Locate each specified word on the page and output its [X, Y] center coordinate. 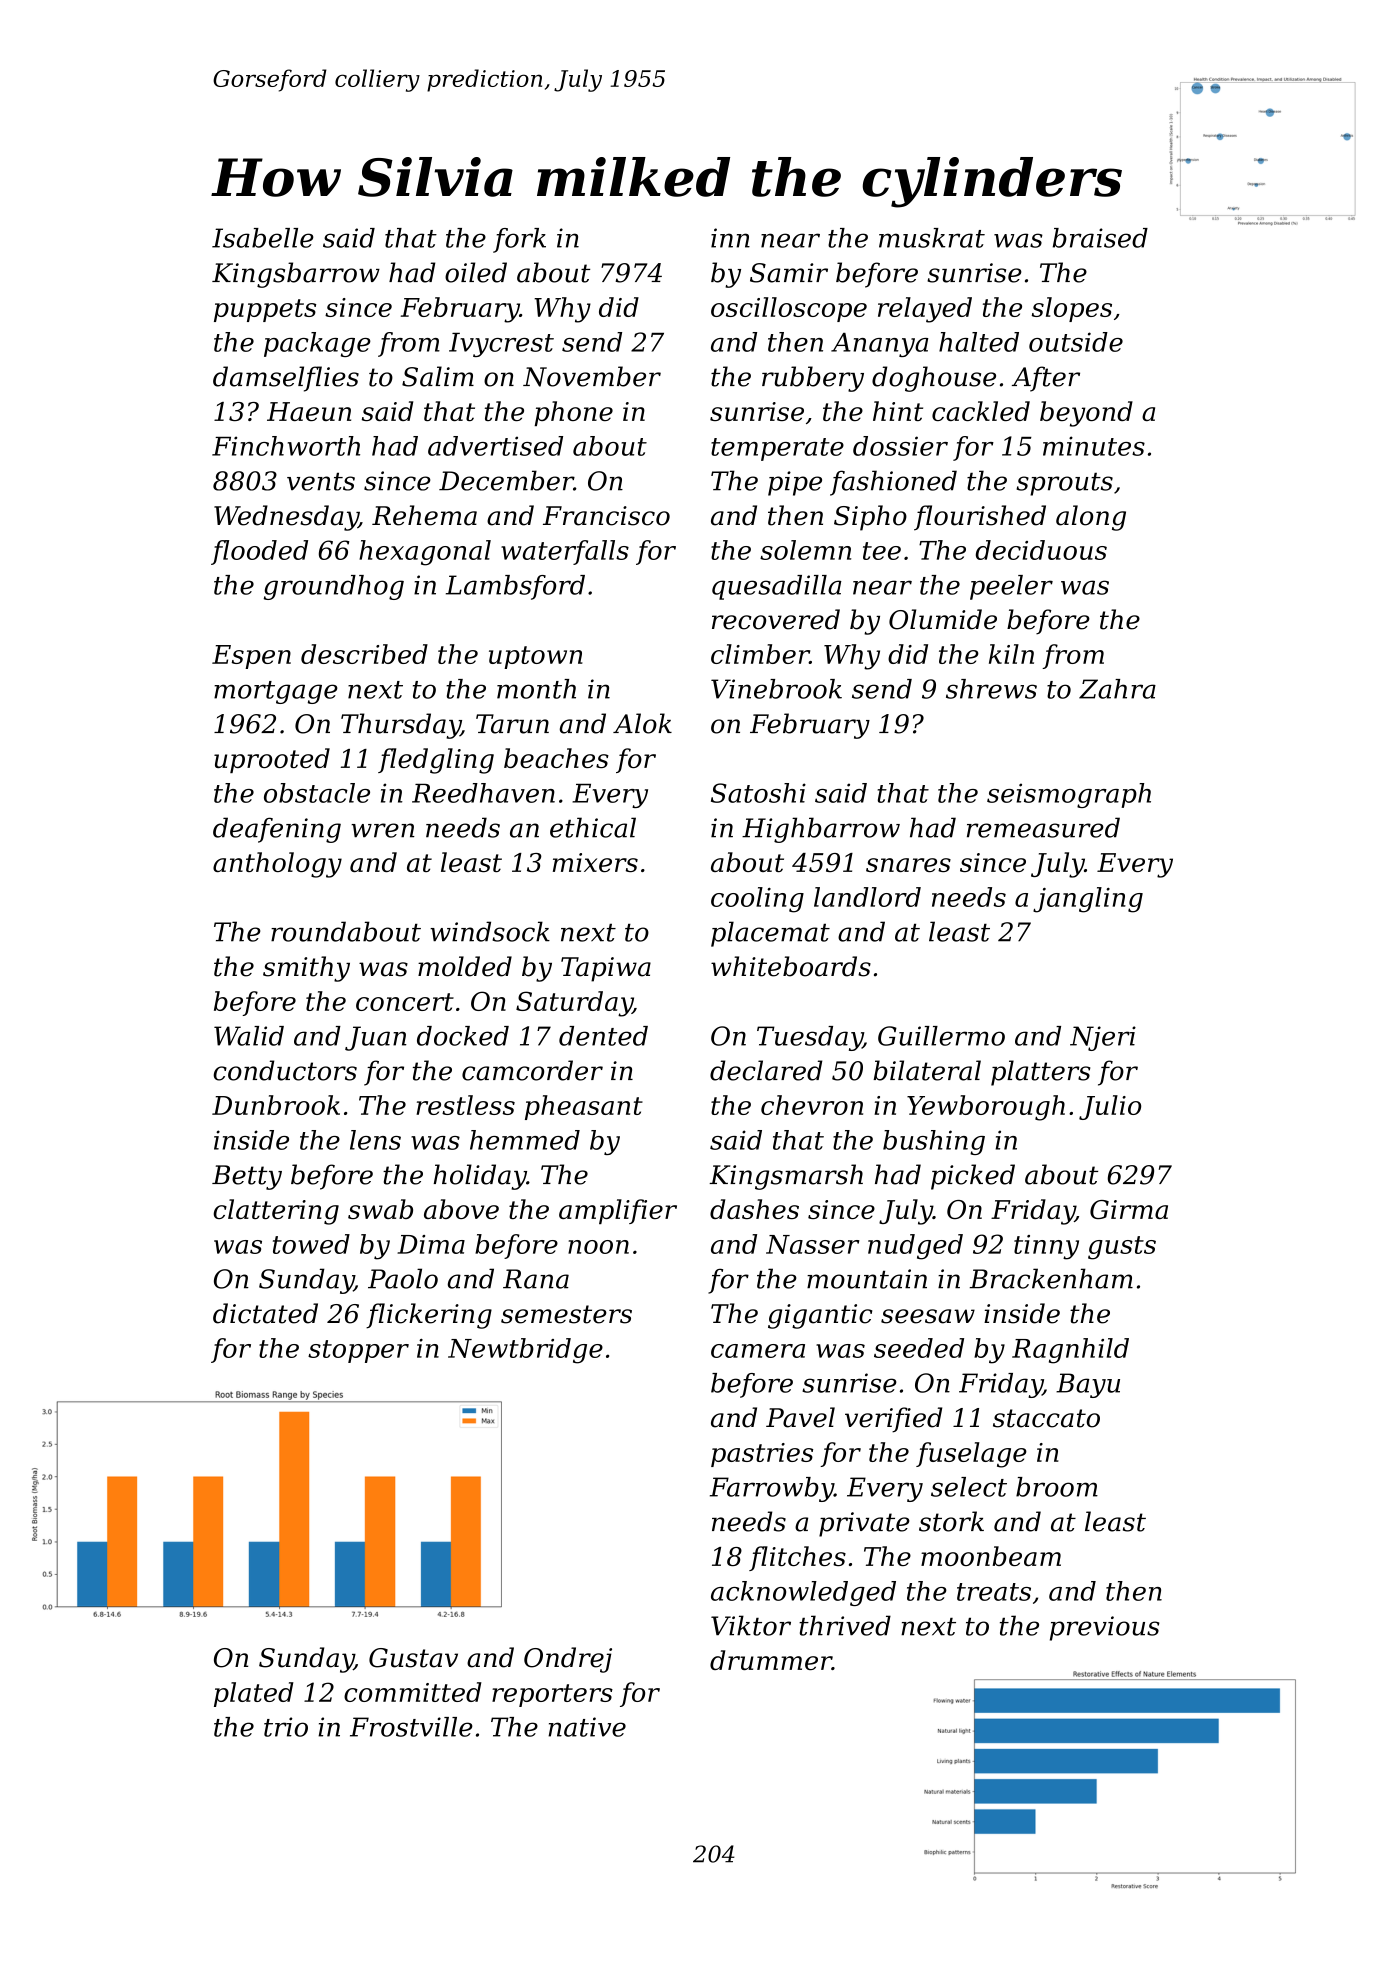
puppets [265, 310]
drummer [771, 1660]
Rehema [424, 515]
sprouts [1064, 484]
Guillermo [941, 1036]
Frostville [411, 1727]
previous [1105, 1628]
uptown [536, 657]
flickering [429, 1316]
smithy [306, 969]
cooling [757, 900]
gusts [1122, 1248]
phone [573, 413]
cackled [981, 411]
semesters [566, 1314]
